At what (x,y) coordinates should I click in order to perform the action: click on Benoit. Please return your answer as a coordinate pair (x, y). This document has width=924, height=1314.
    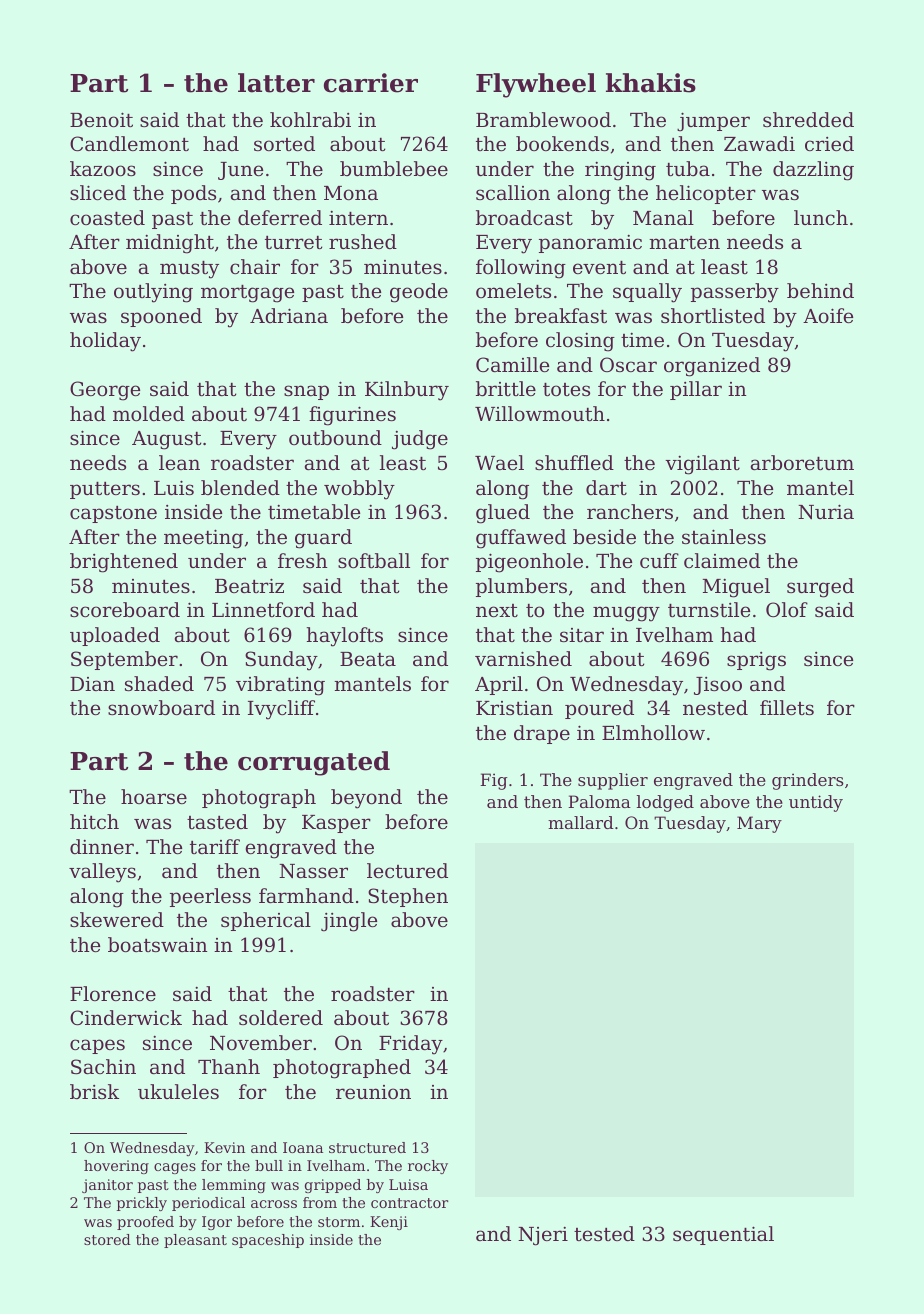
    Looking at the image, I should click on (101, 119).
